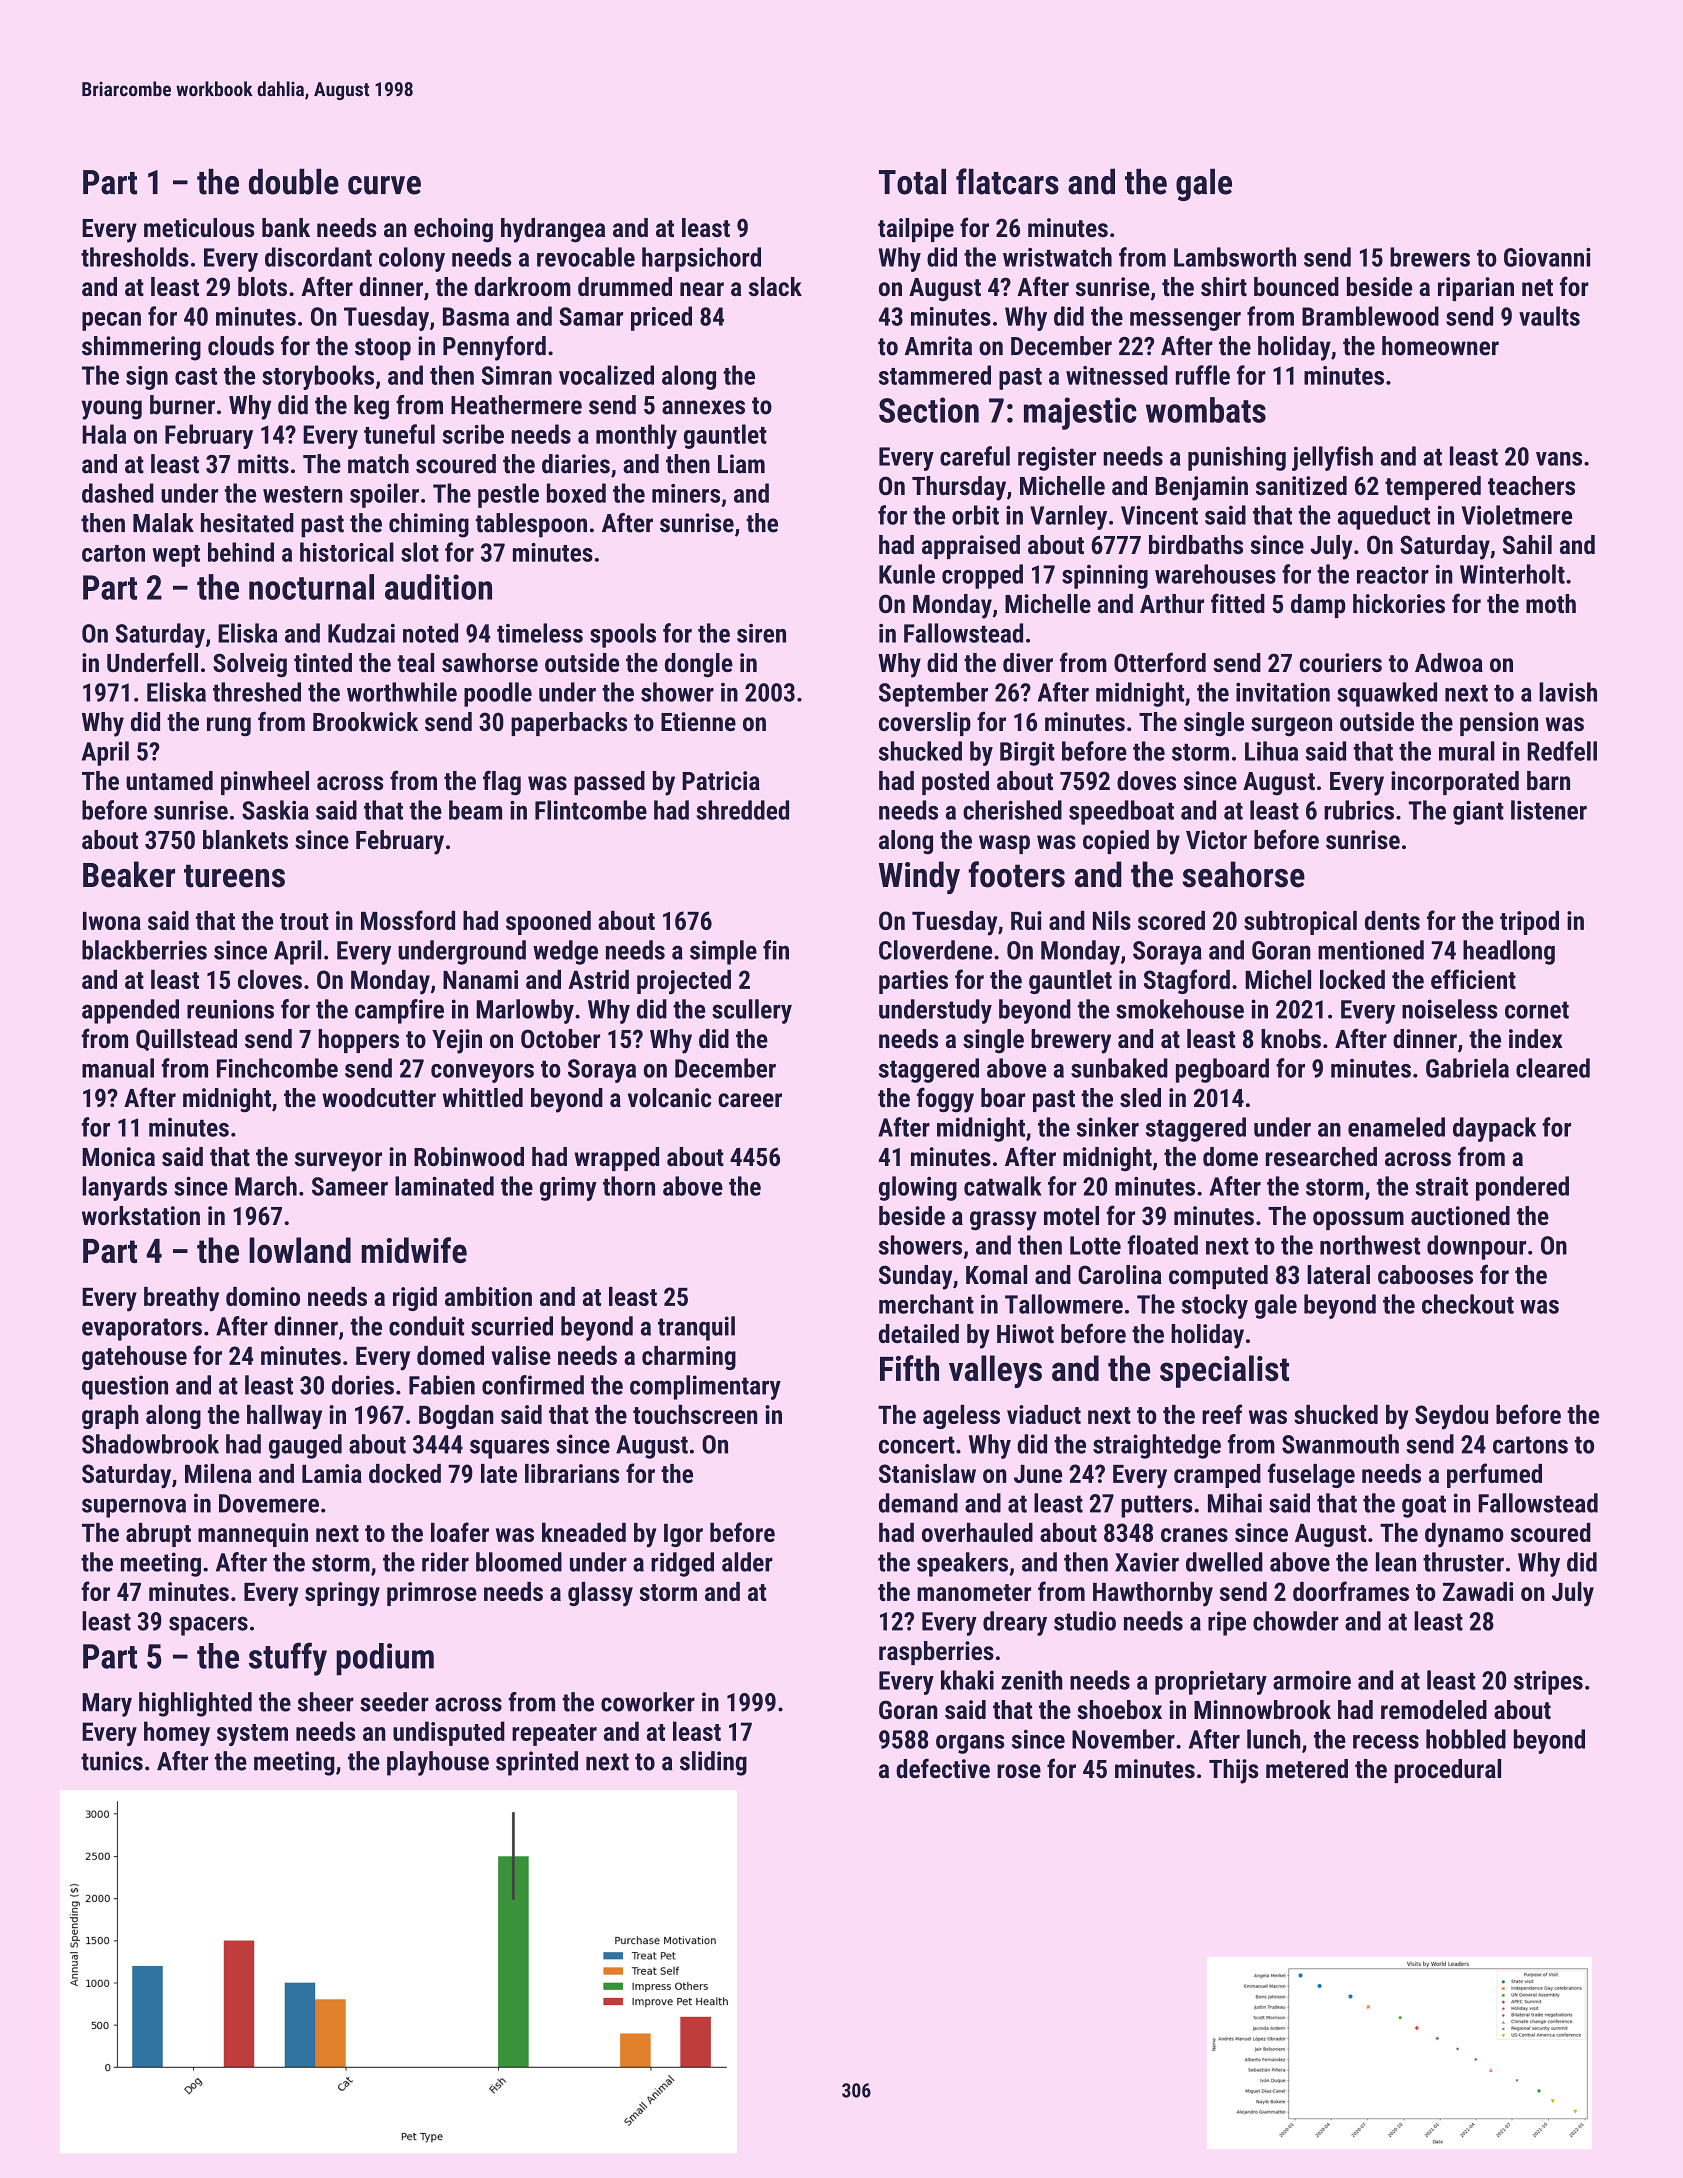  What do you see at coordinates (971, 547) in the image?
I see `appraised` at bounding box center [971, 547].
